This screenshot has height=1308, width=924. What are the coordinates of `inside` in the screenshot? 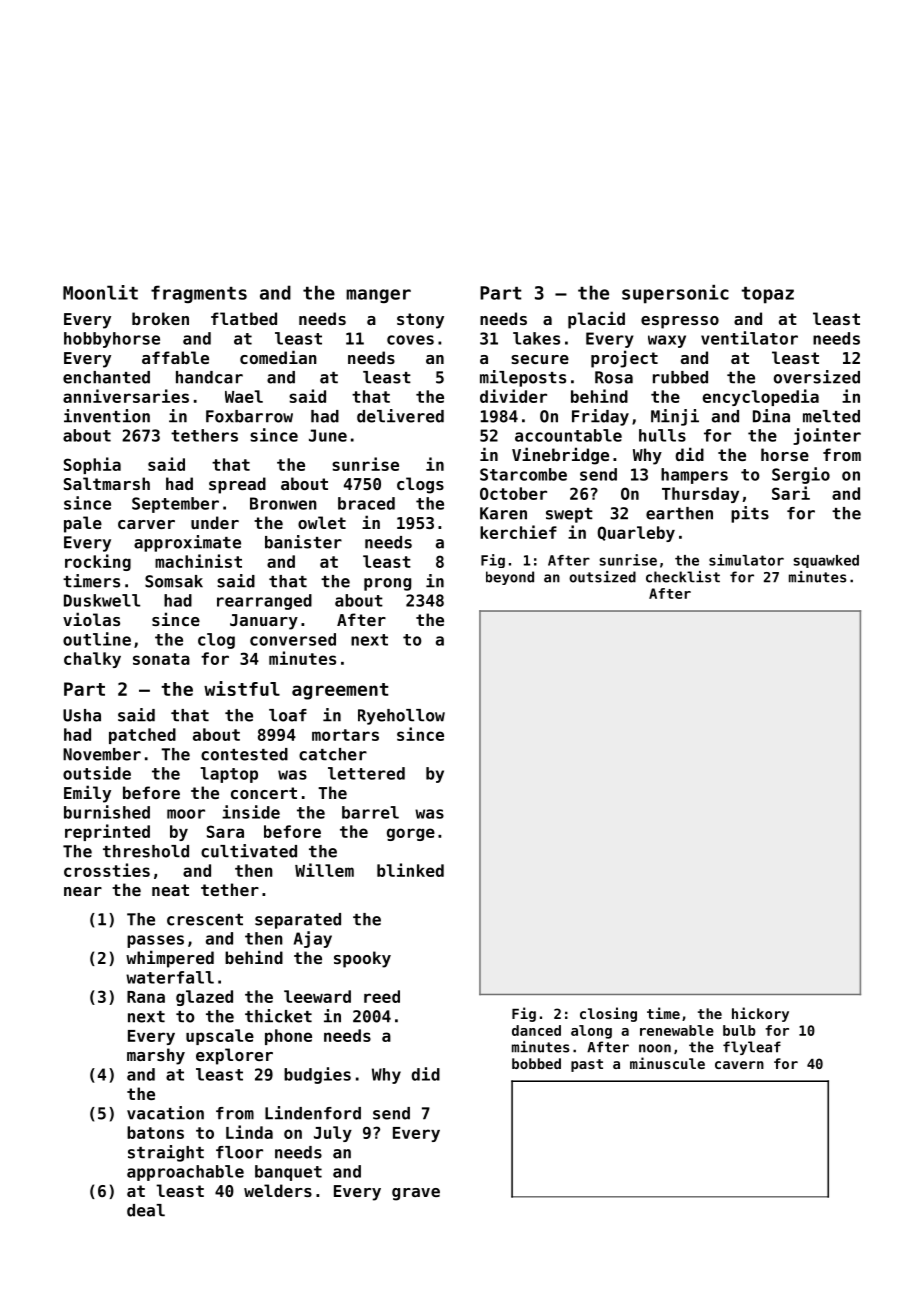 It's located at (251, 812).
